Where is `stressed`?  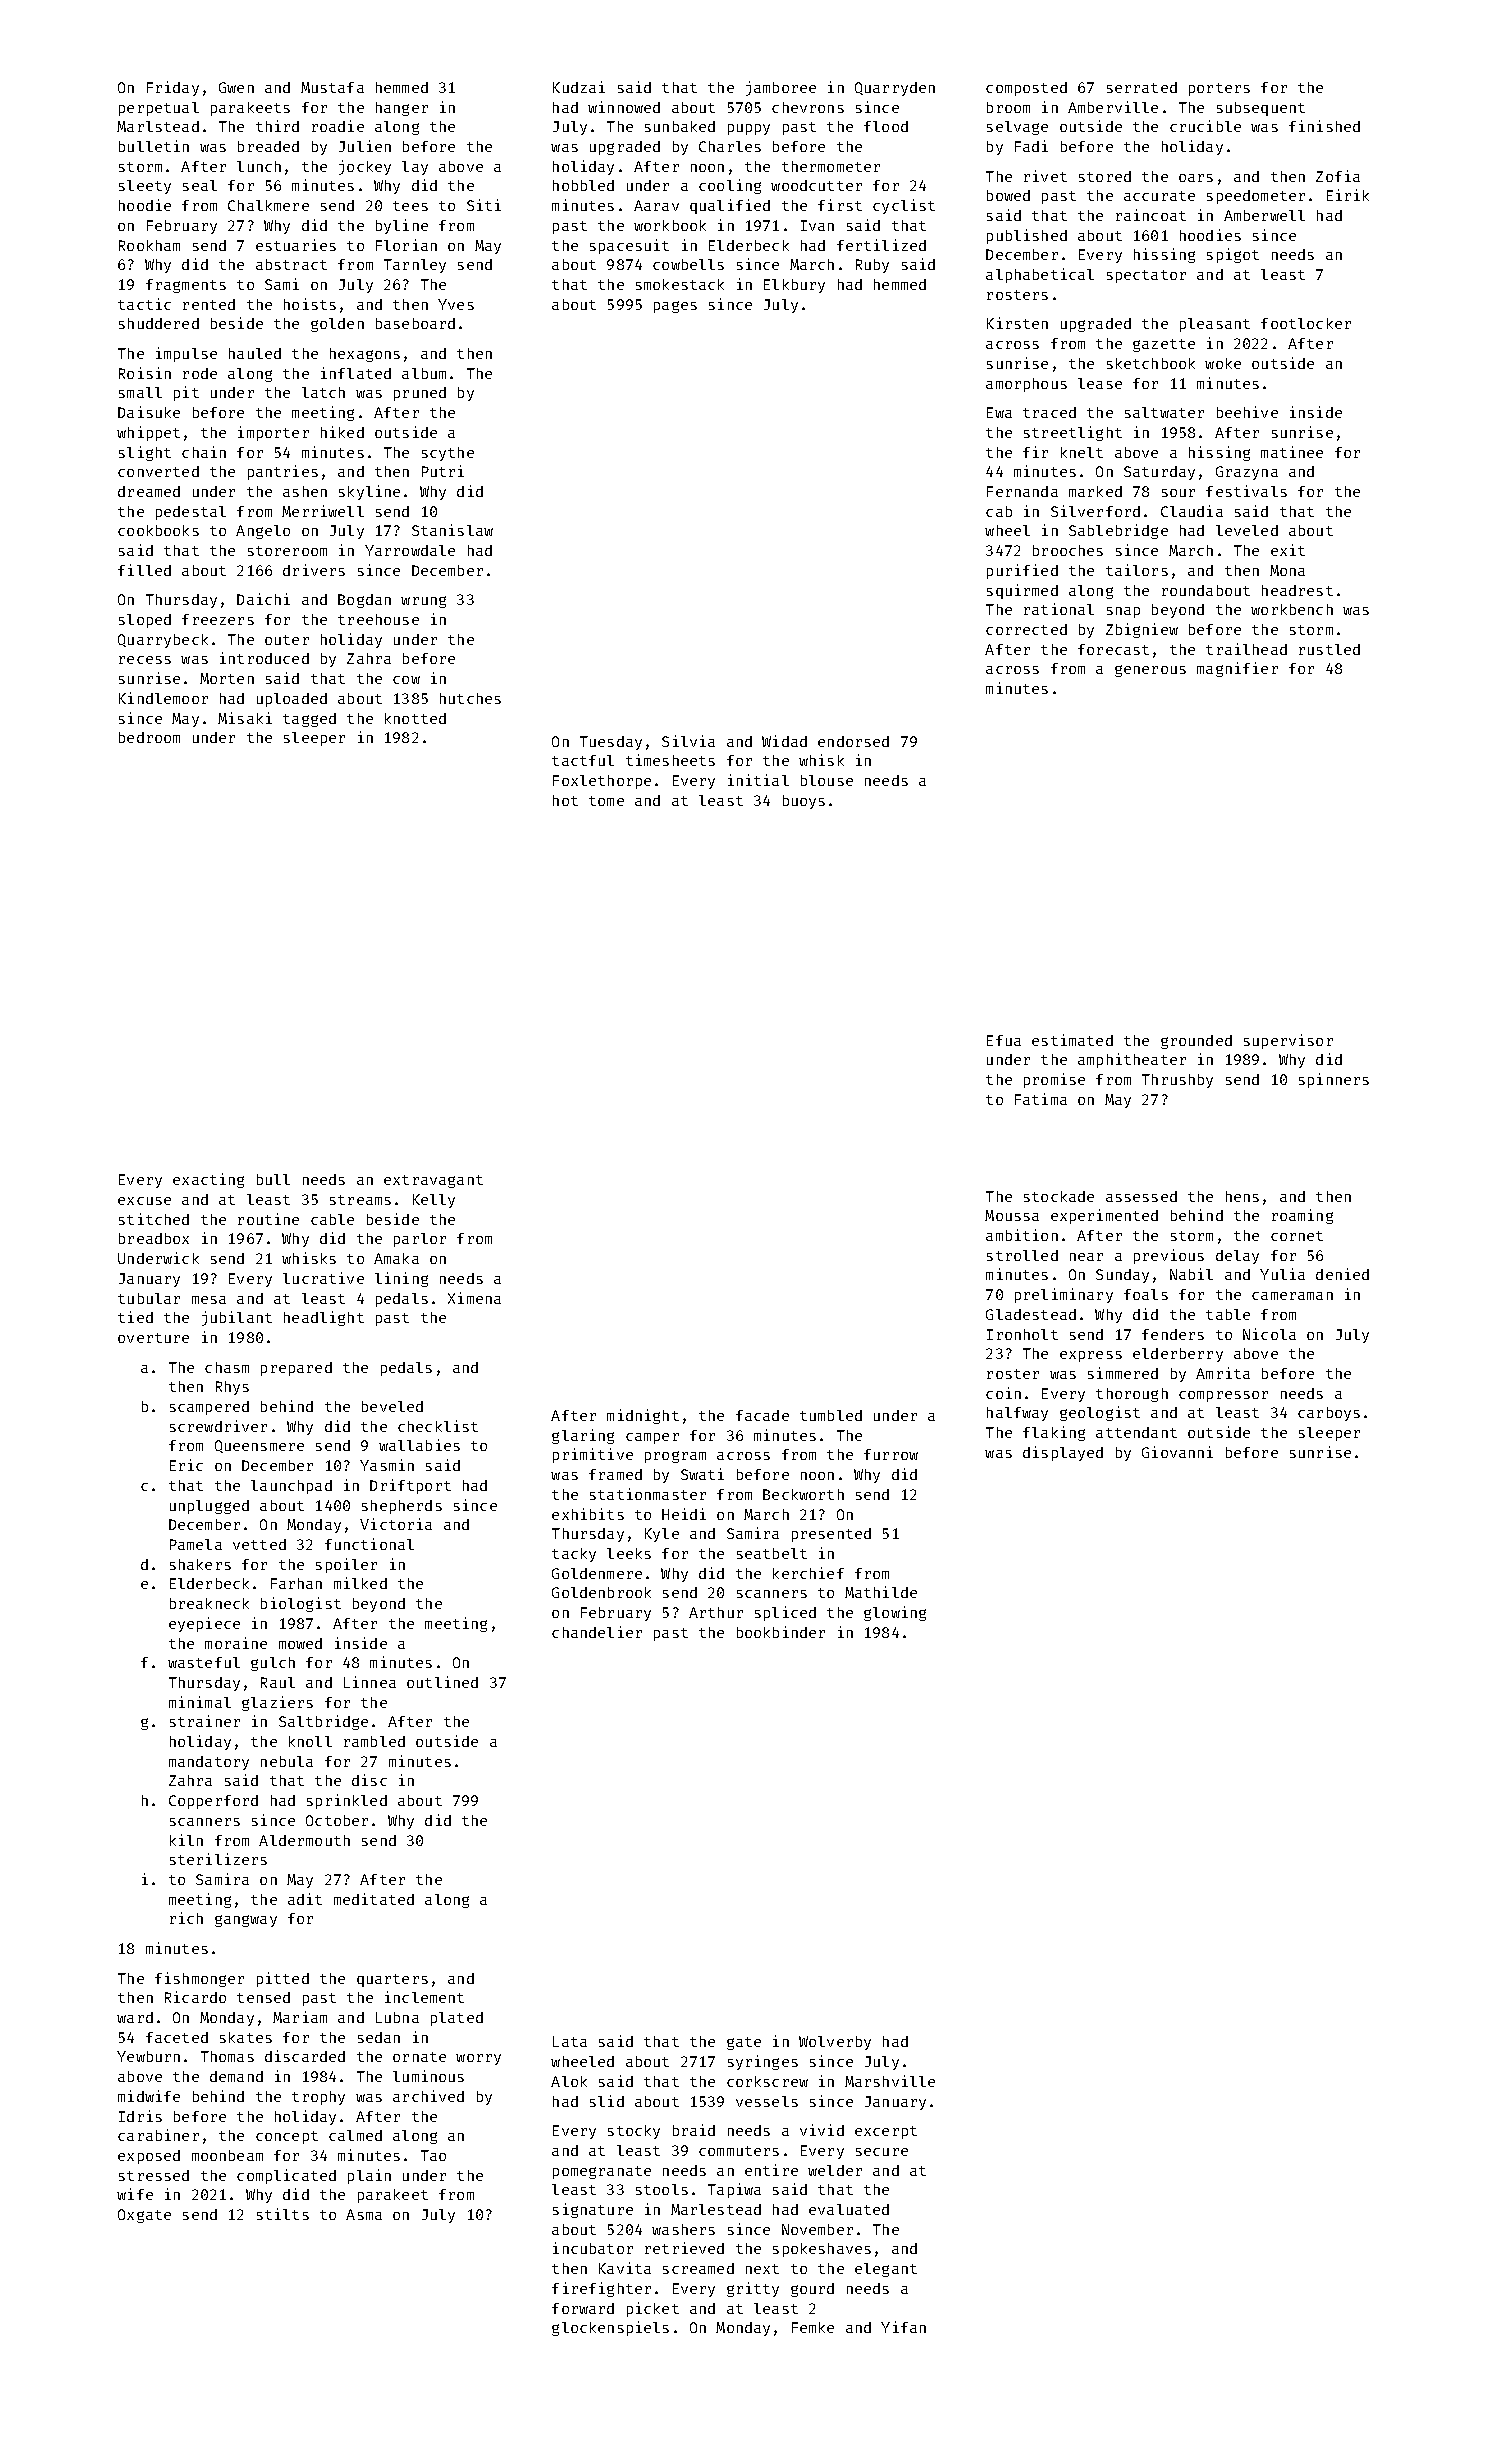
stressed is located at coordinates (154, 2175).
